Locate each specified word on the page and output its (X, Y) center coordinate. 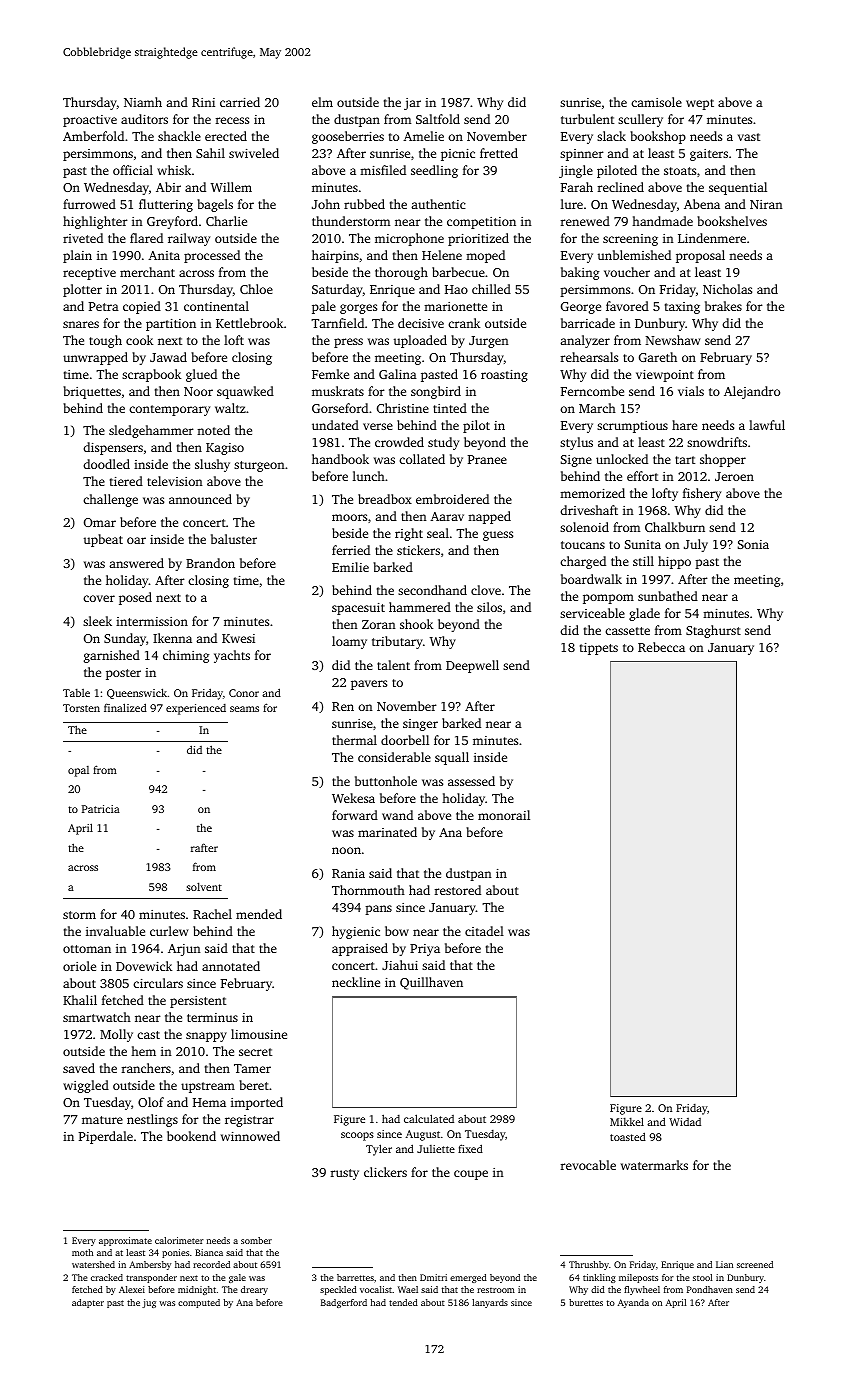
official (133, 170)
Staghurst (713, 631)
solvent (204, 886)
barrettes (355, 1277)
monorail (504, 815)
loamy (349, 642)
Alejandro (752, 392)
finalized (125, 707)
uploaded (420, 341)
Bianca (209, 1252)
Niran (766, 204)
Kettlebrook (249, 323)
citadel (484, 931)
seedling (434, 171)
